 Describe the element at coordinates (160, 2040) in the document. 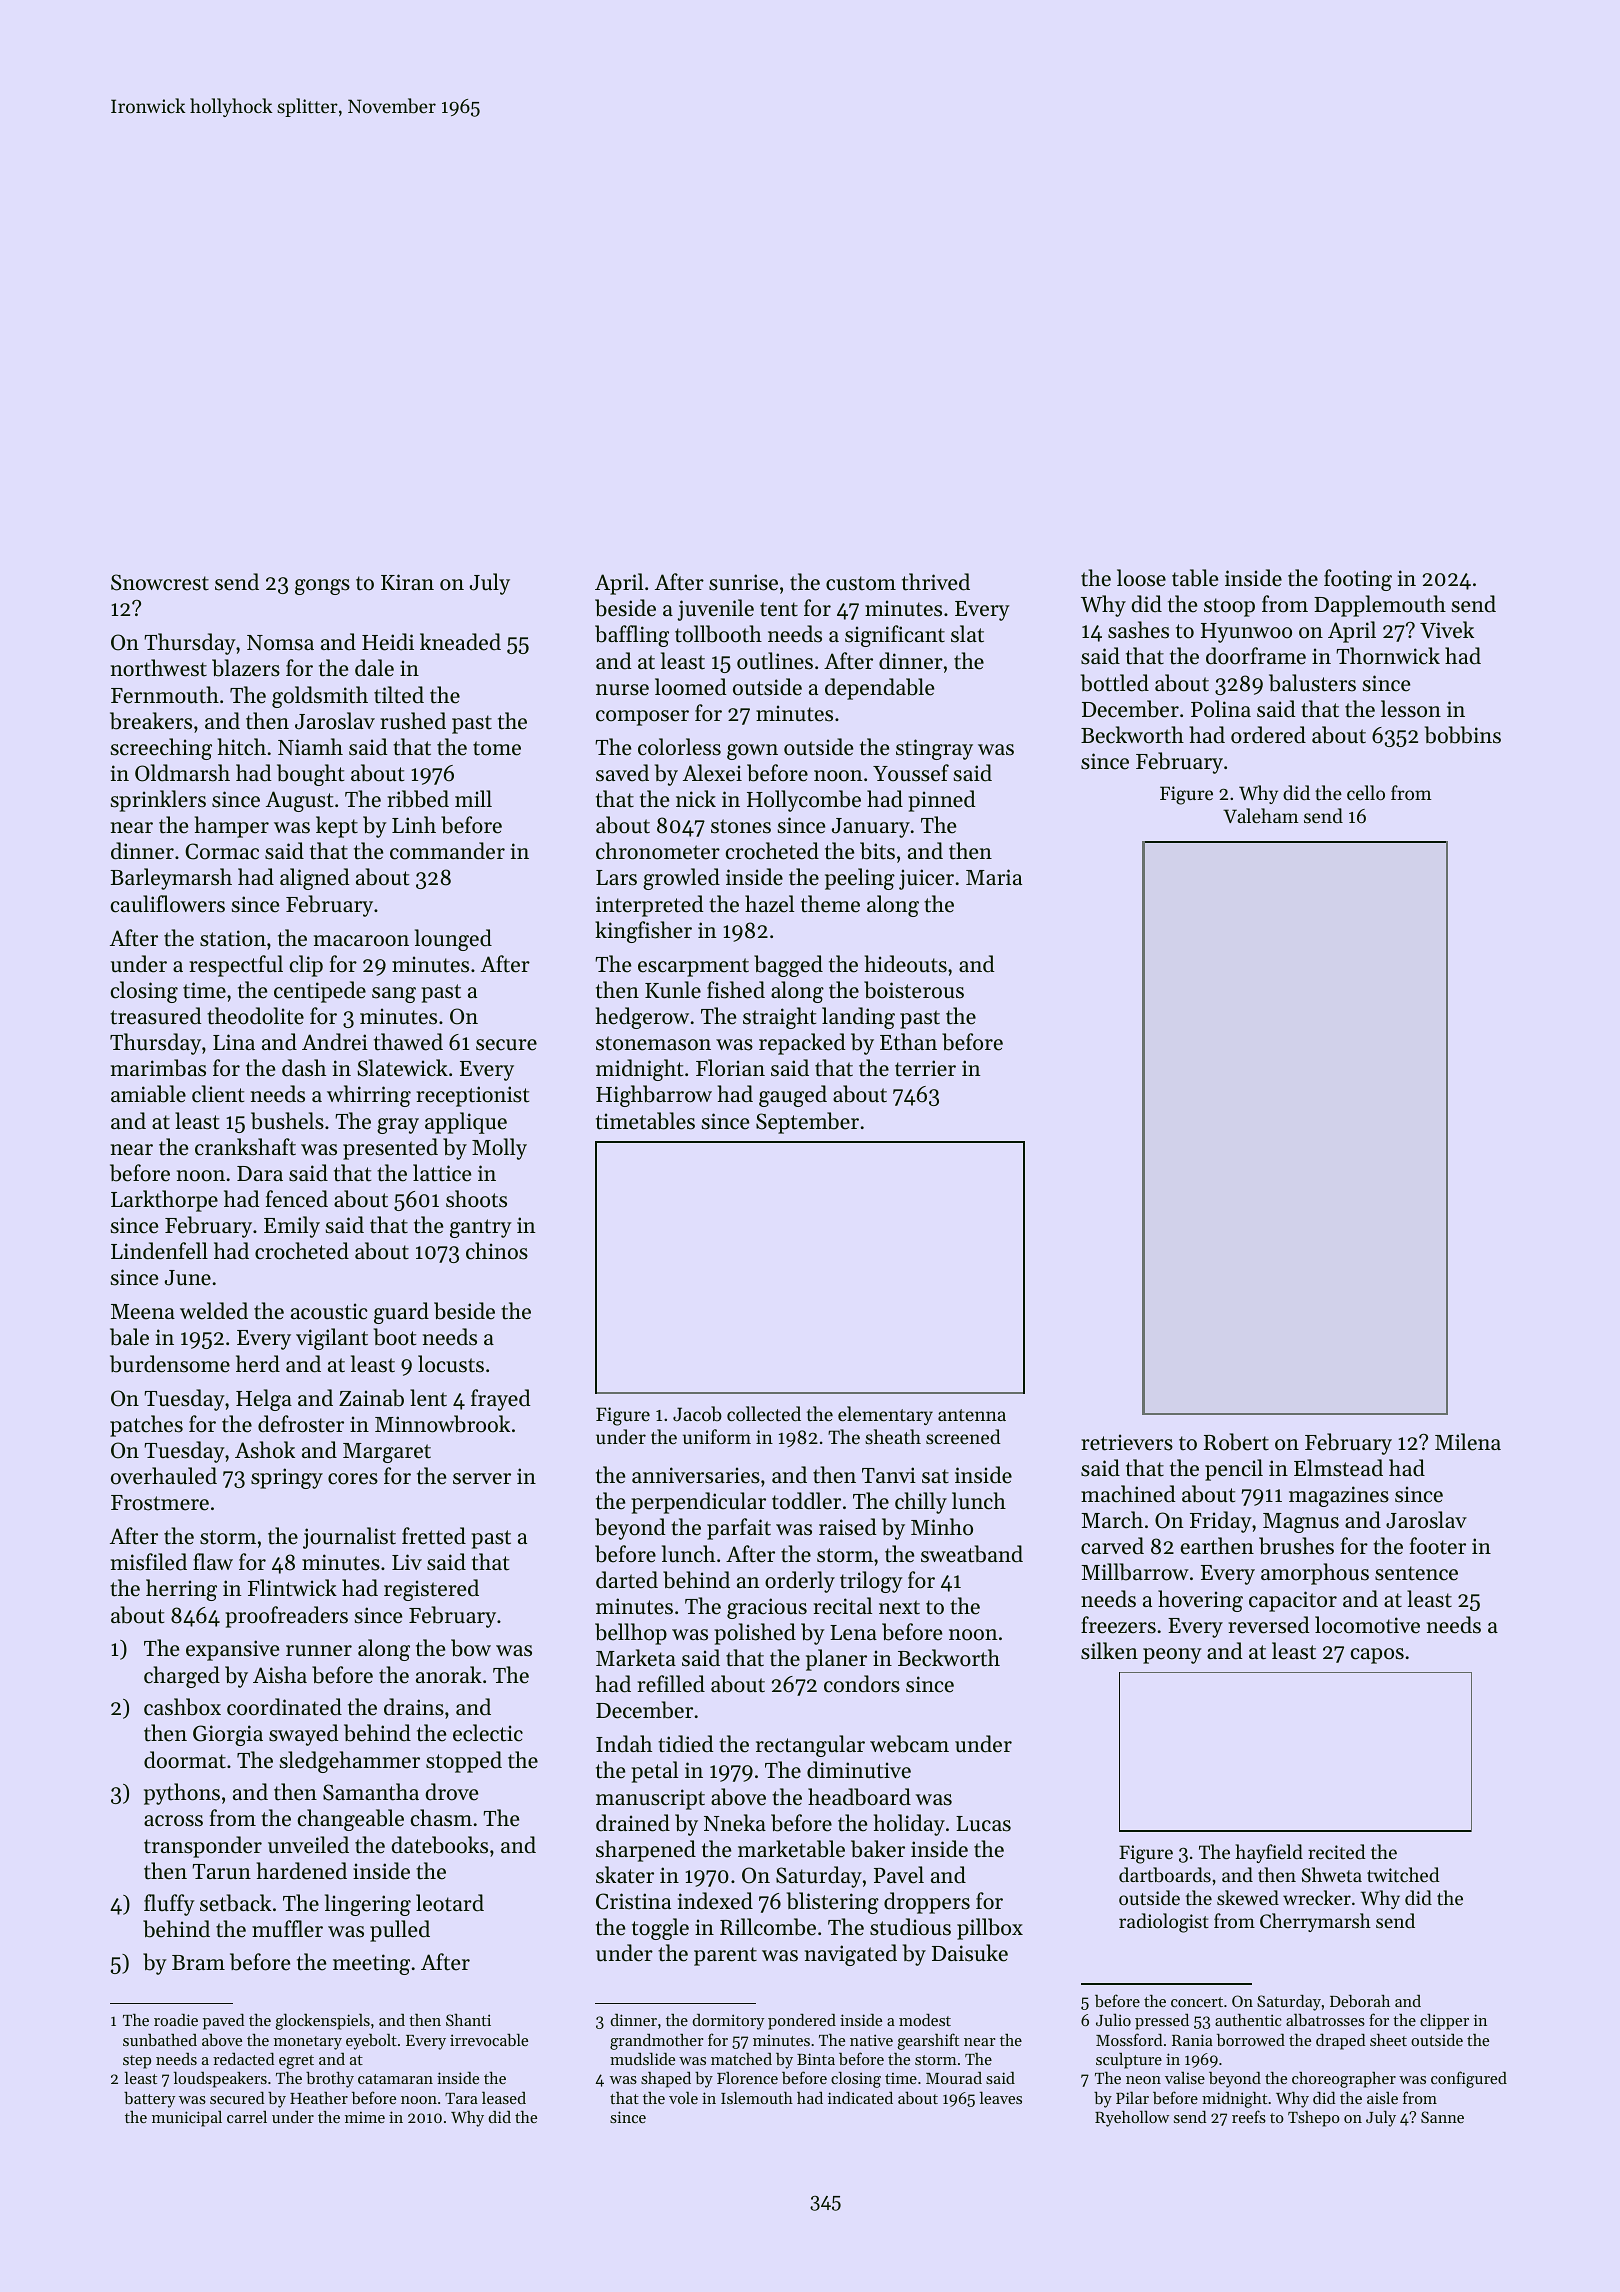

I see `sunbathed` at that location.
